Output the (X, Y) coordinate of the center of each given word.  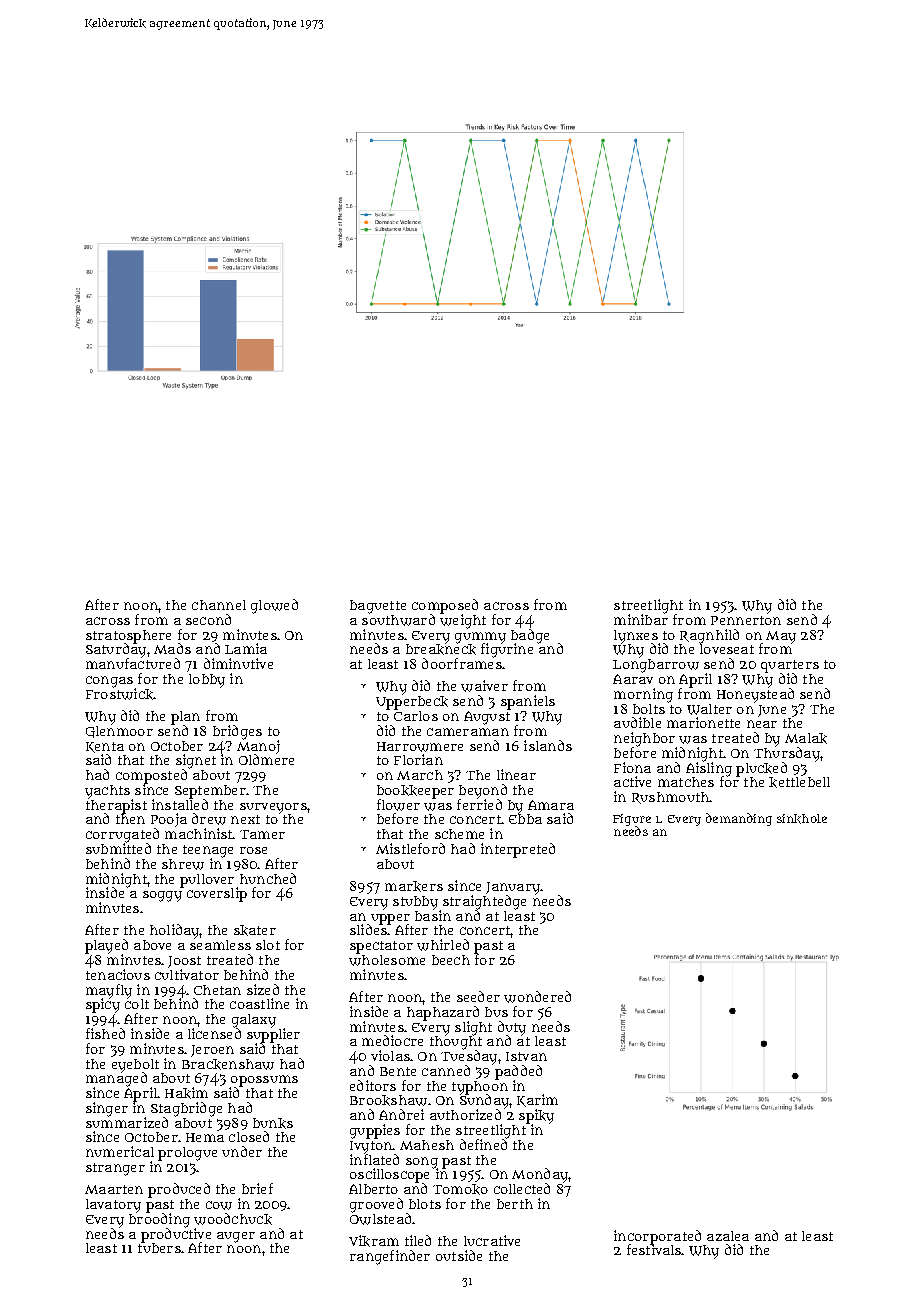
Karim (537, 1100)
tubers (159, 1248)
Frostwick (119, 694)
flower (398, 805)
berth (515, 1204)
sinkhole (802, 819)
